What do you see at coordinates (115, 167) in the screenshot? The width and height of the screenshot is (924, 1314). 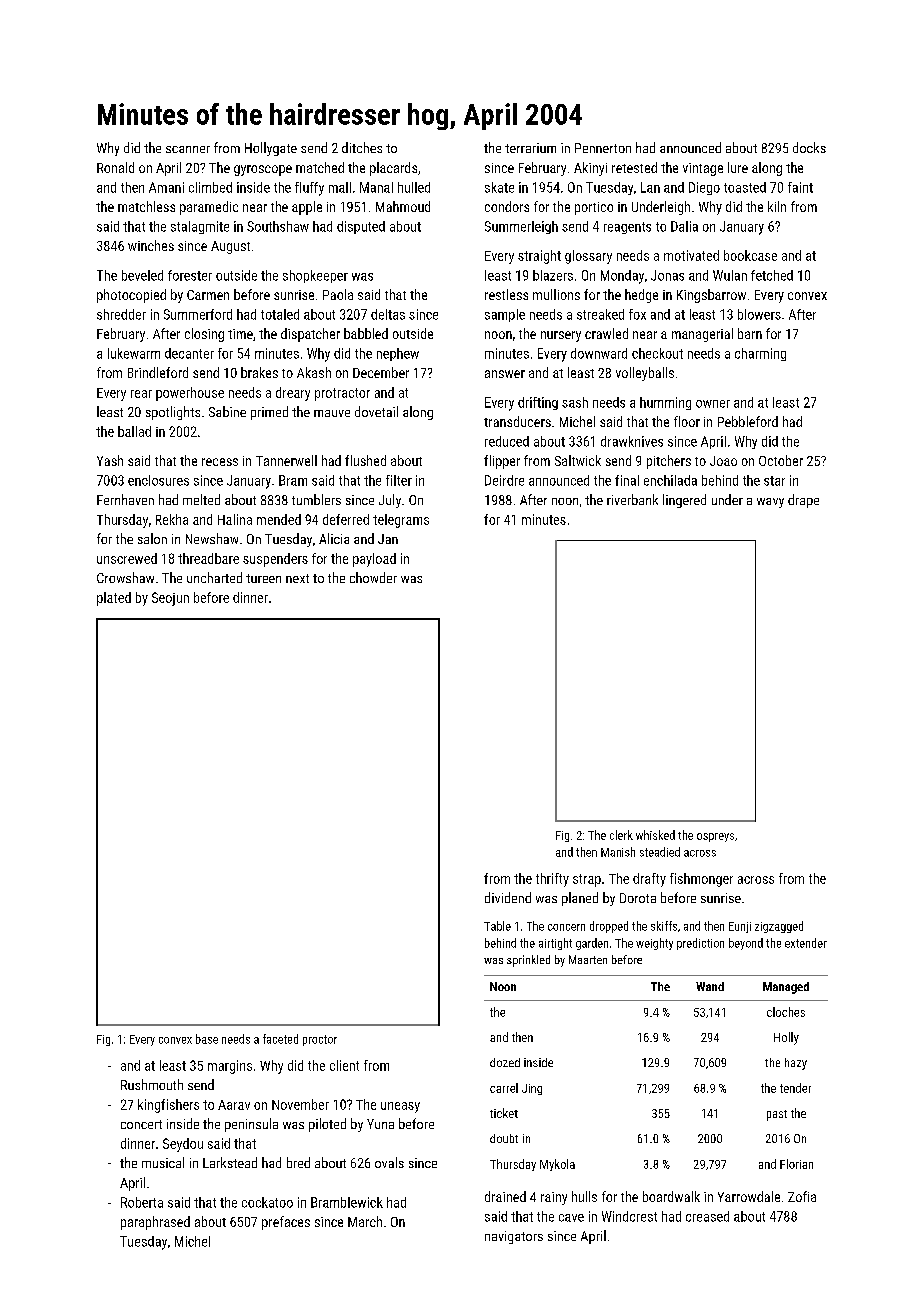 I see `Ronald` at bounding box center [115, 167].
